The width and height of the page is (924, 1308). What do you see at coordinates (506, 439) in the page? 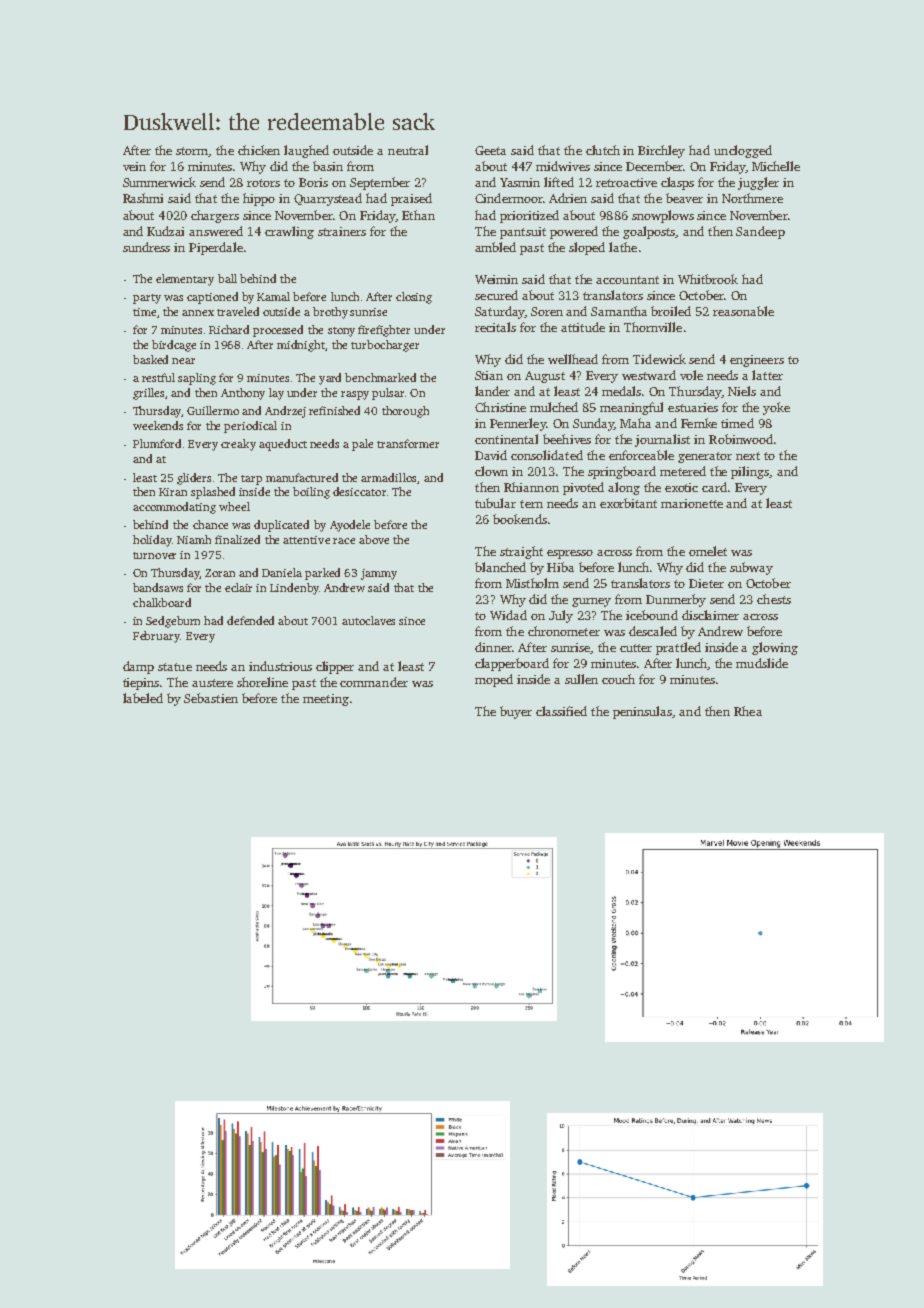
I see `continental` at bounding box center [506, 439].
